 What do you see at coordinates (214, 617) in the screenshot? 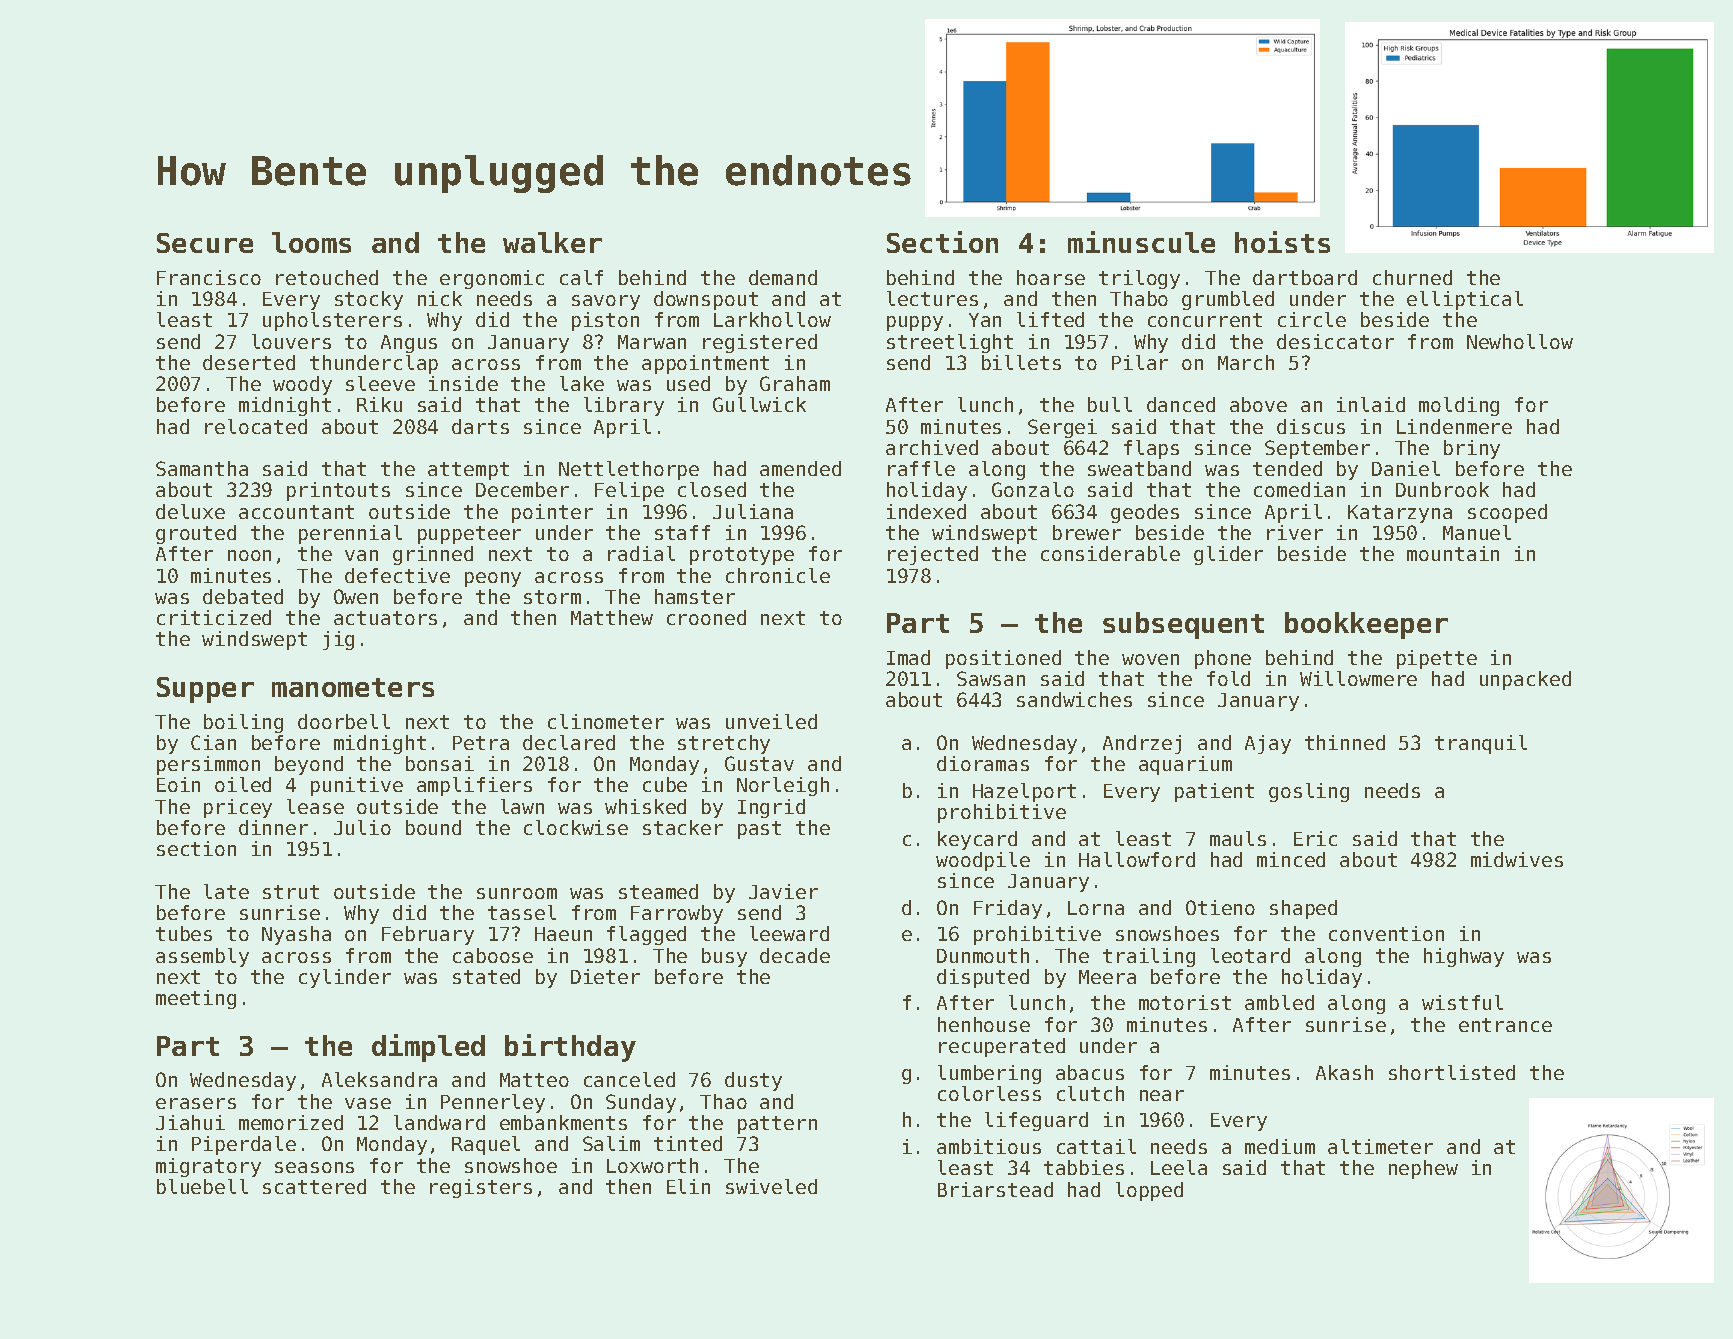
I see `criticized` at bounding box center [214, 617].
